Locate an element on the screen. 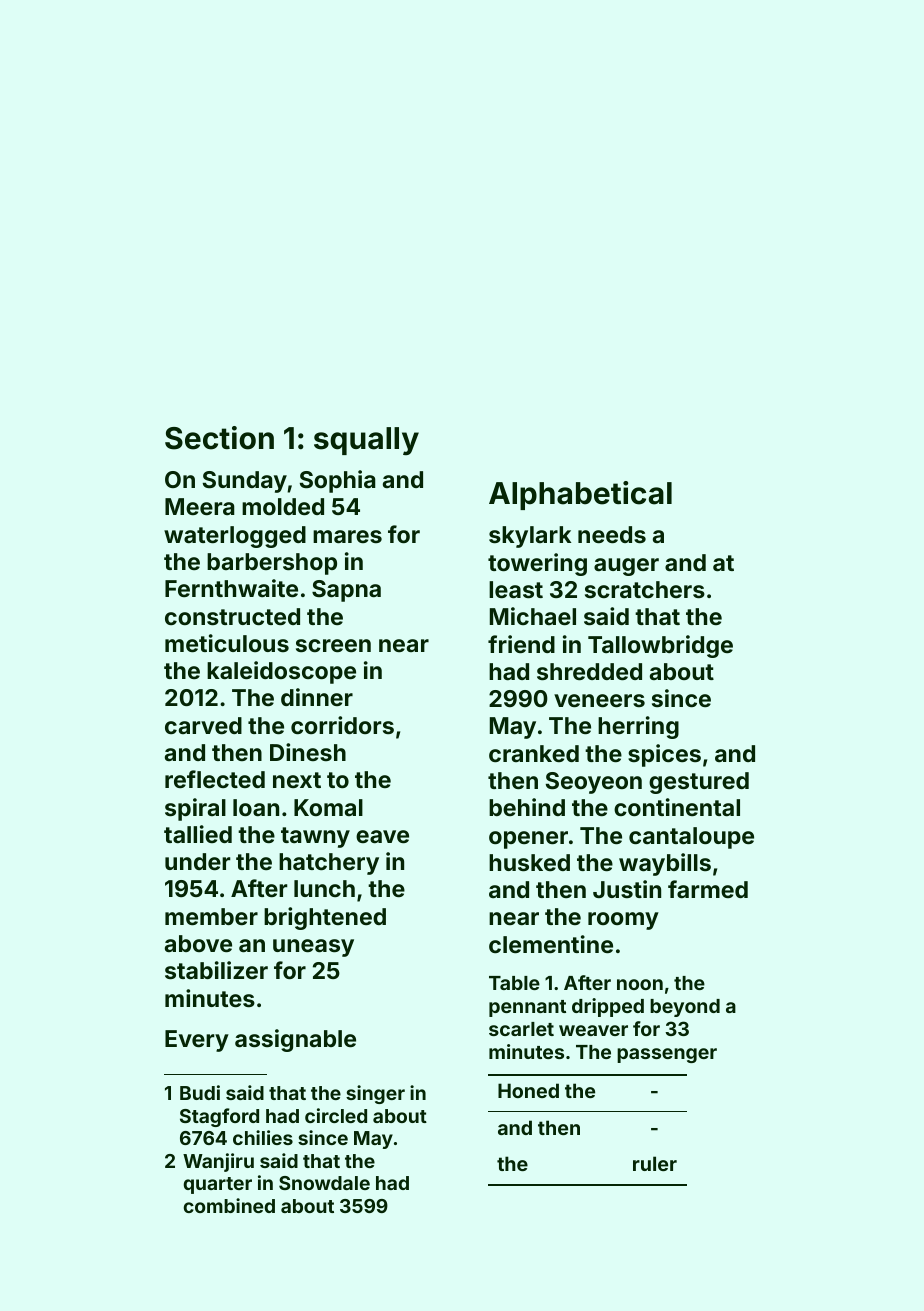 This screenshot has height=1311, width=924. squally is located at coordinates (366, 441).
